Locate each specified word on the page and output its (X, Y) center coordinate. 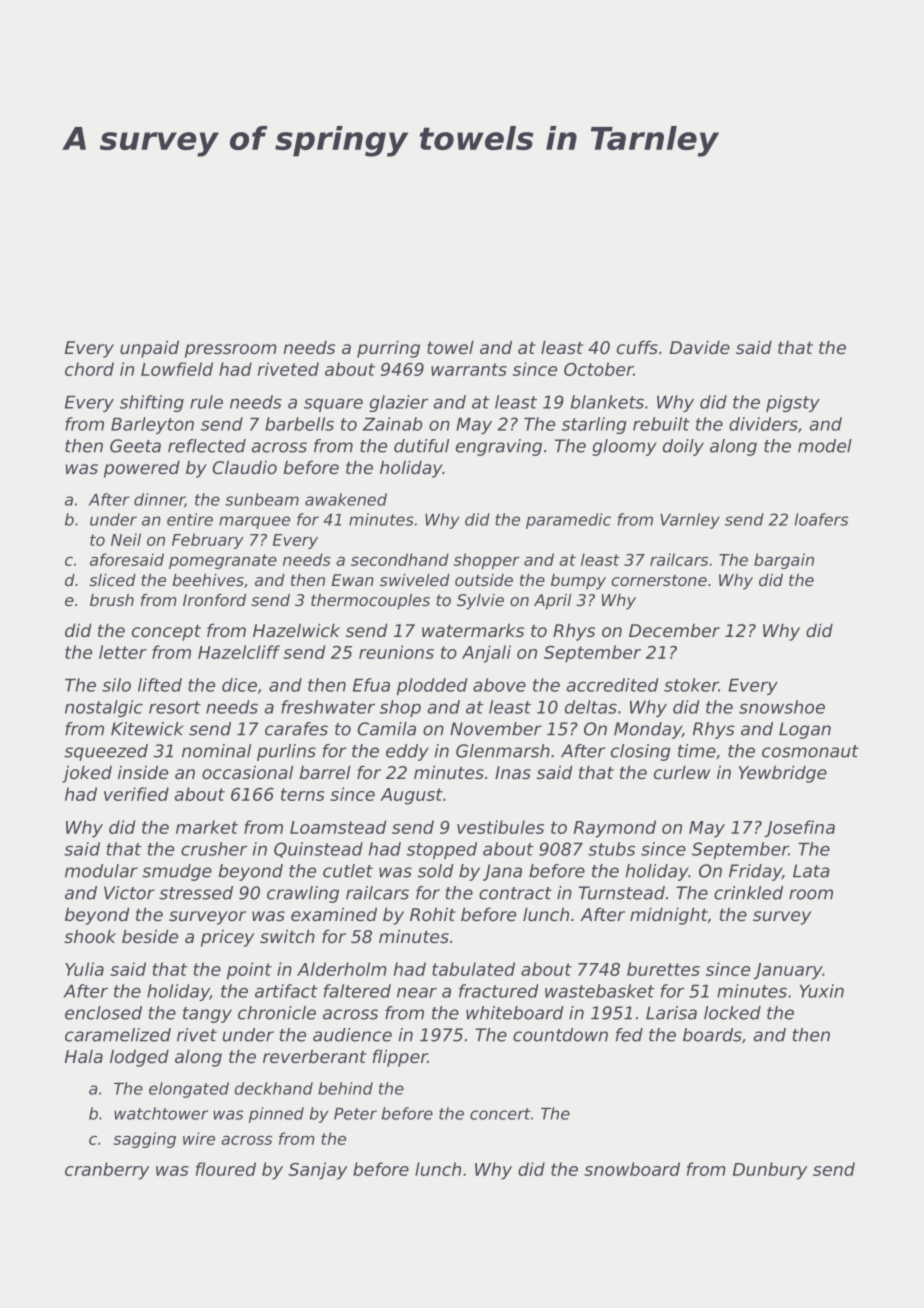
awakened (346, 499)
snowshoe (782, 707)
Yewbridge (783, 774)
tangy (207, 1015)
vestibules (500, 827)
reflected (207, 446)
